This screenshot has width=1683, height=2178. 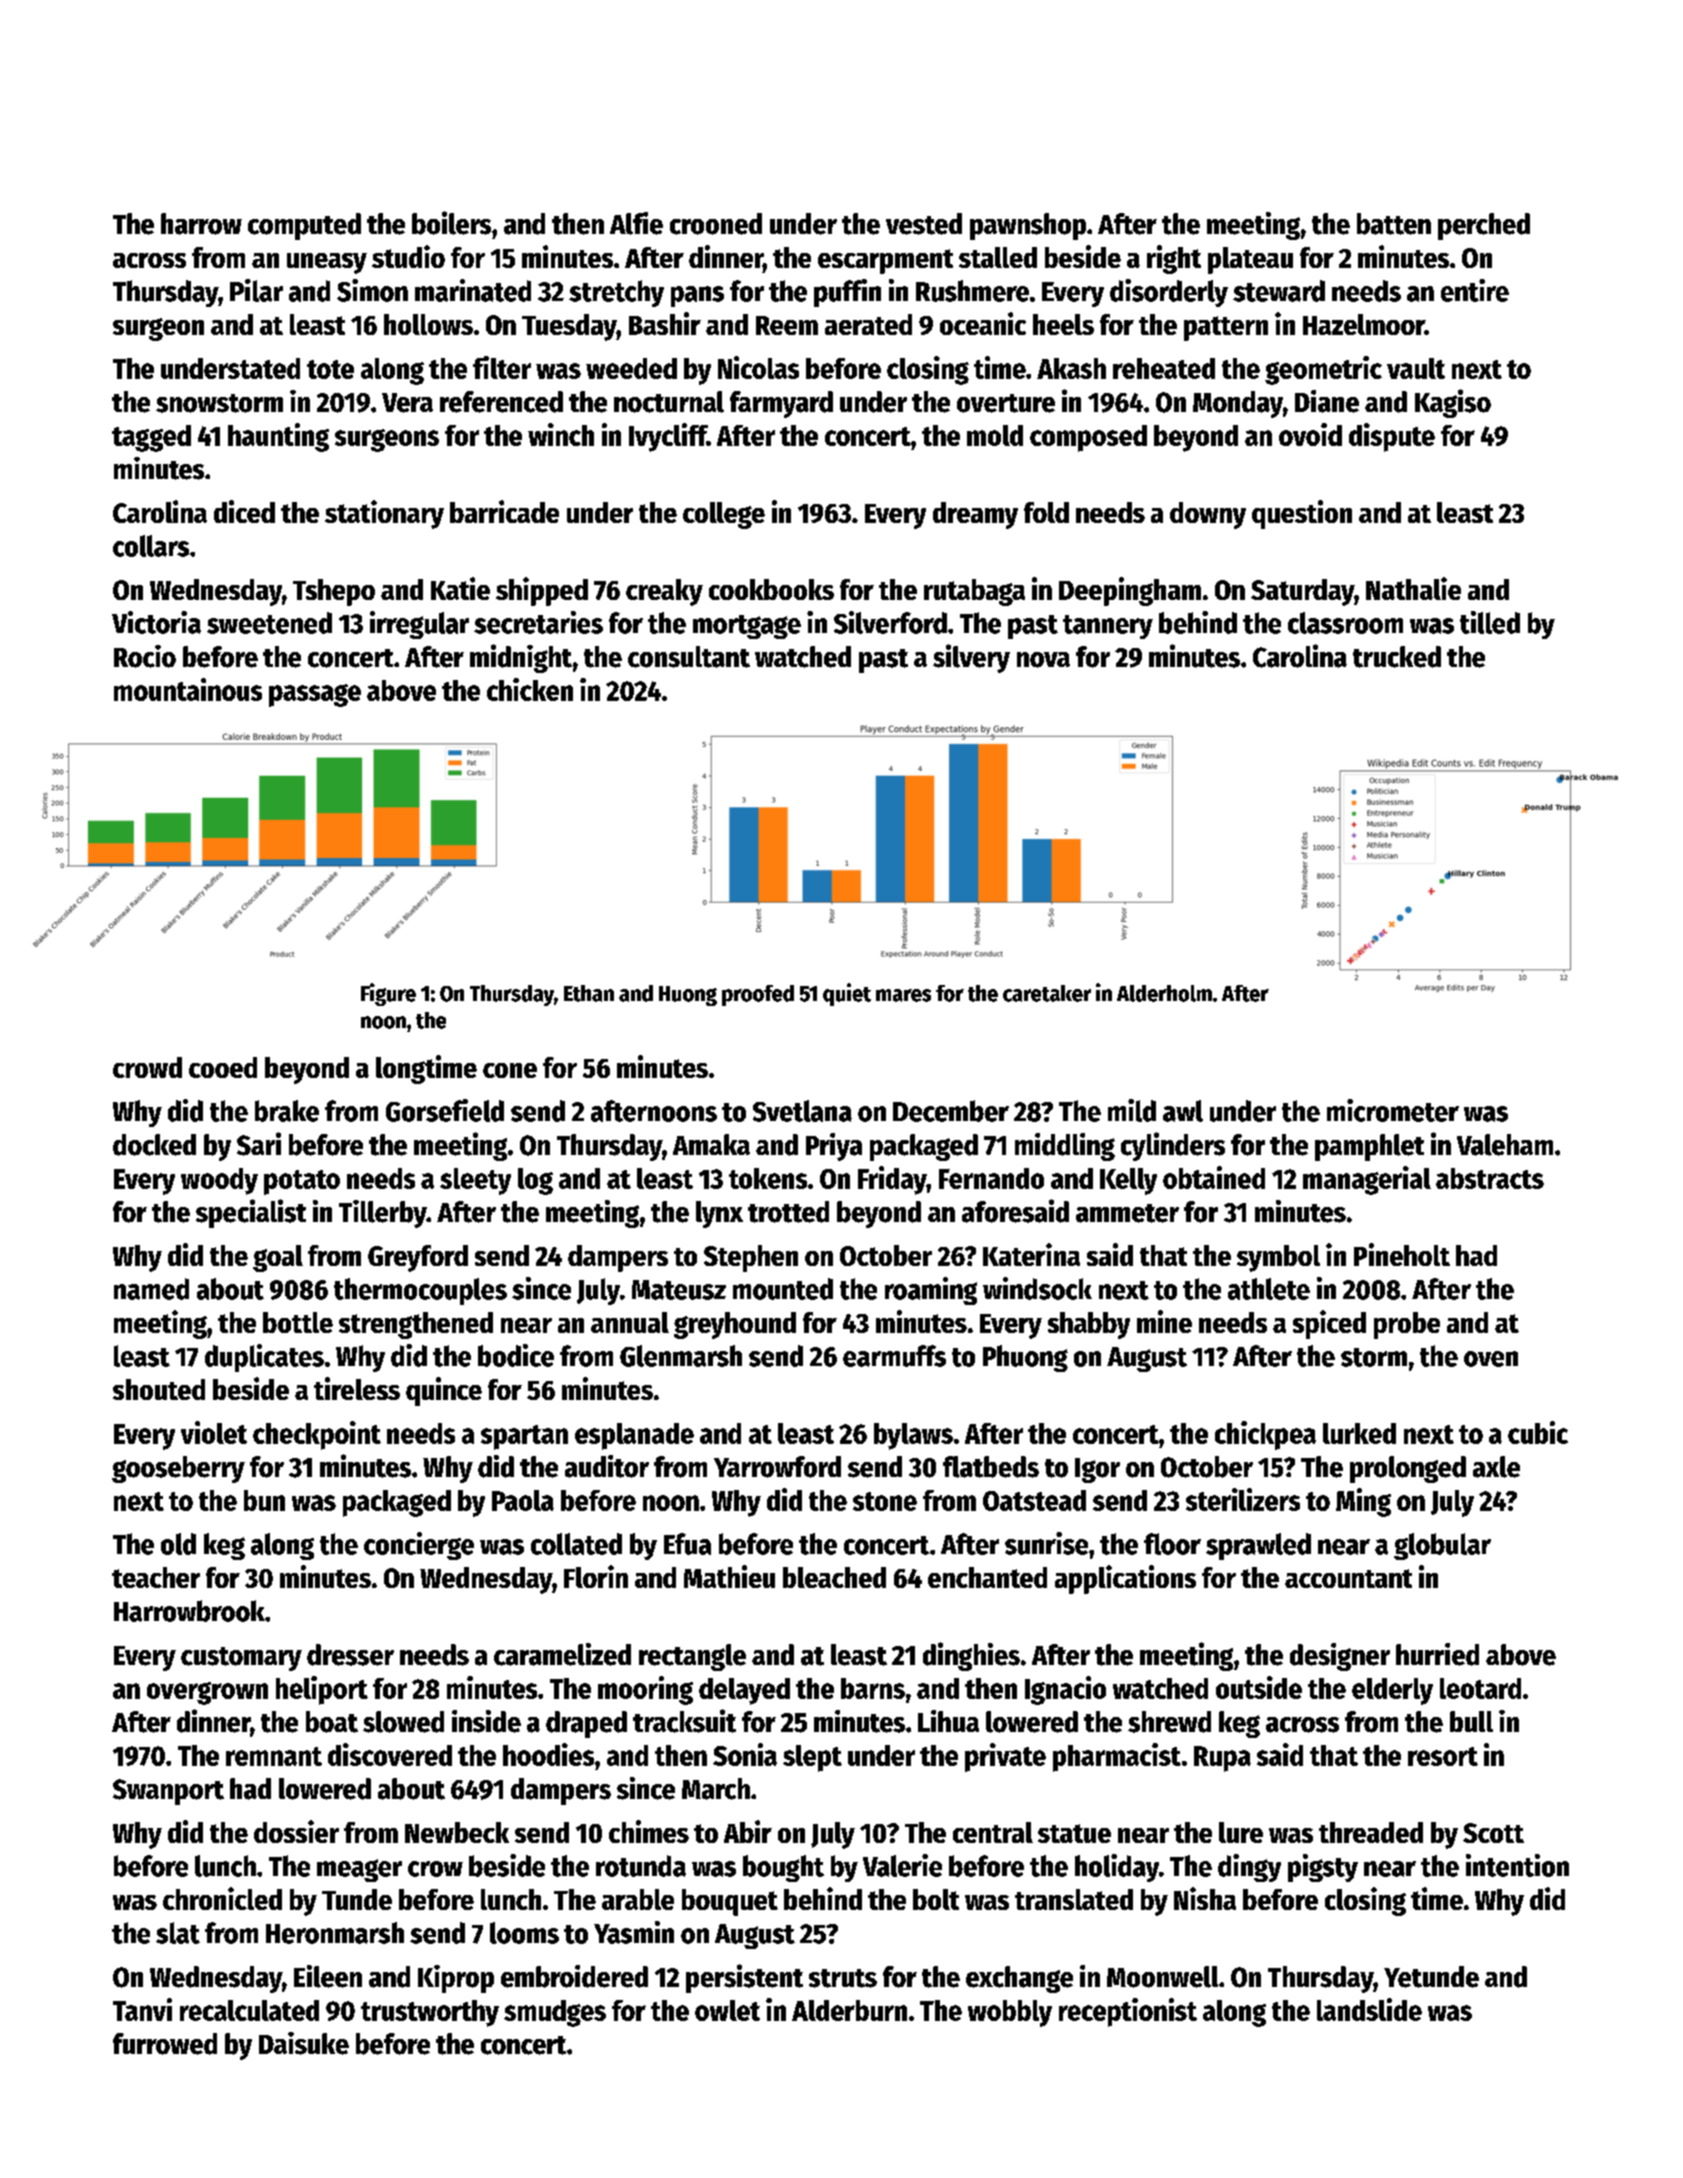 What do you see at coordinates (388, 994) in the screenshot?
I see `Figure` at bounding box center [388, 994].
